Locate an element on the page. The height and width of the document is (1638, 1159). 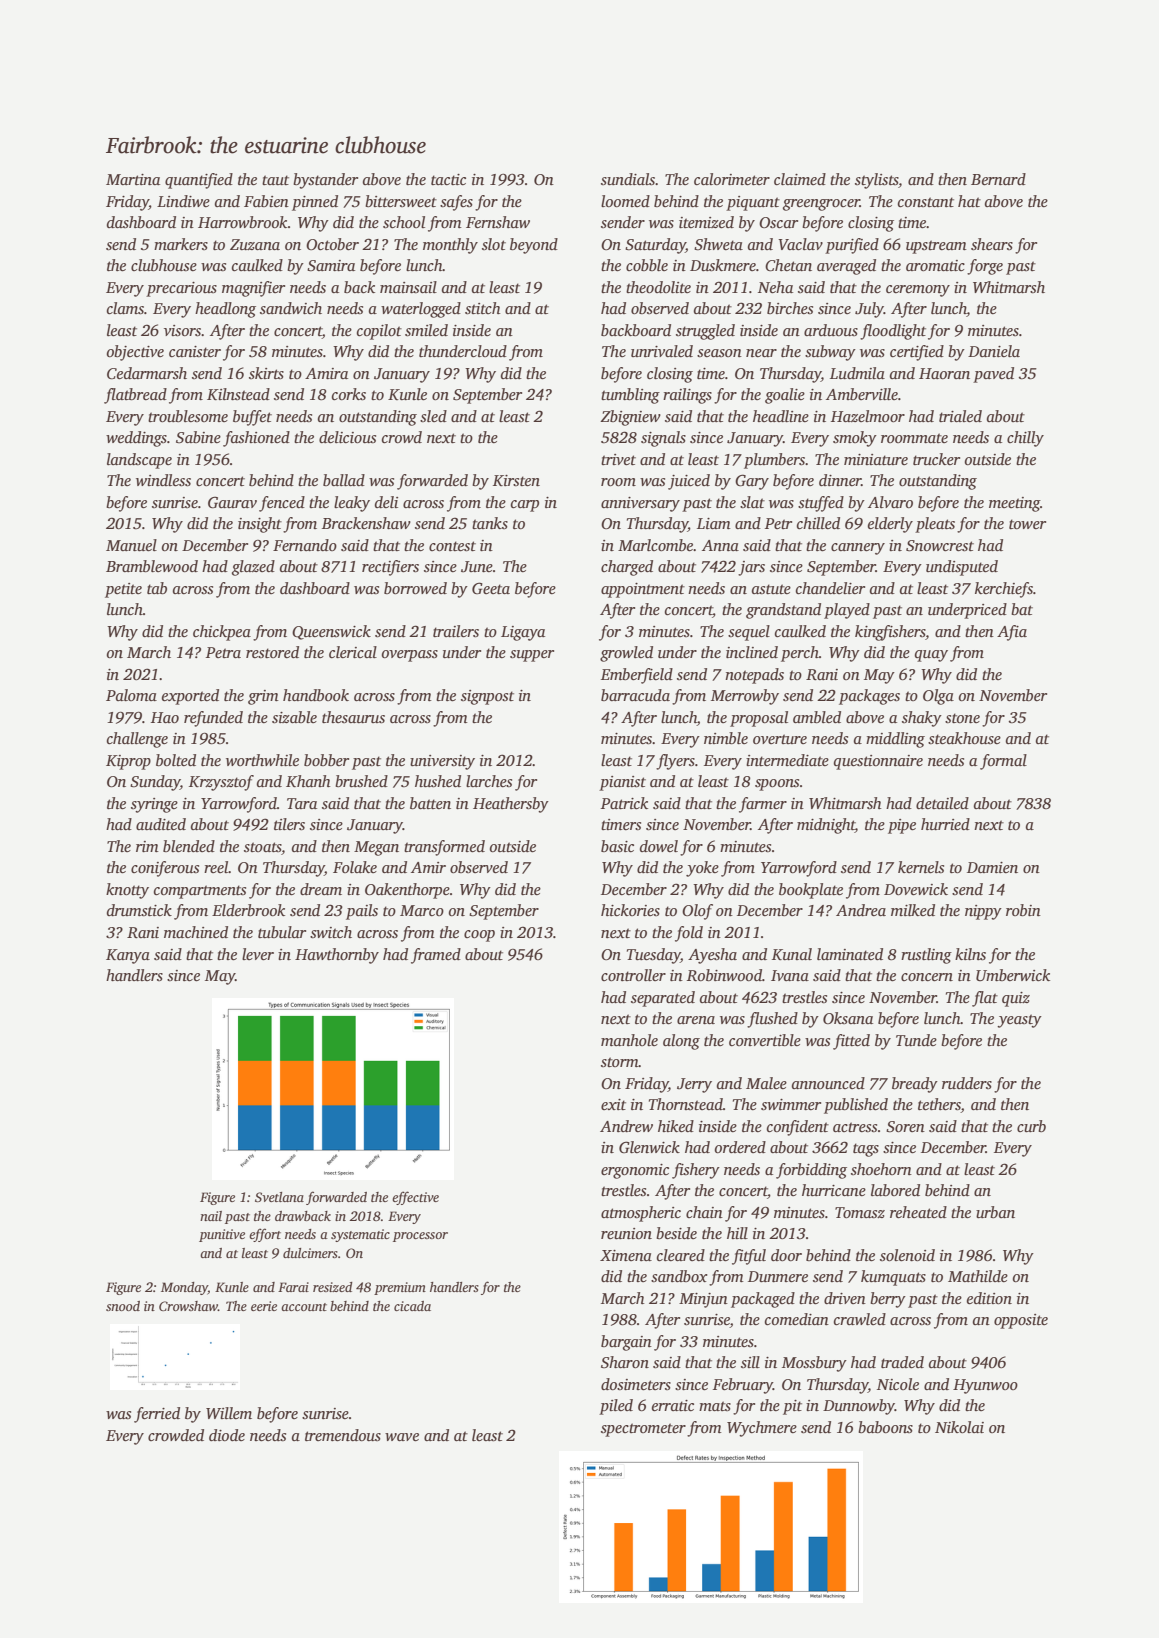
Ximena is located at coordinates (626, 1255).
